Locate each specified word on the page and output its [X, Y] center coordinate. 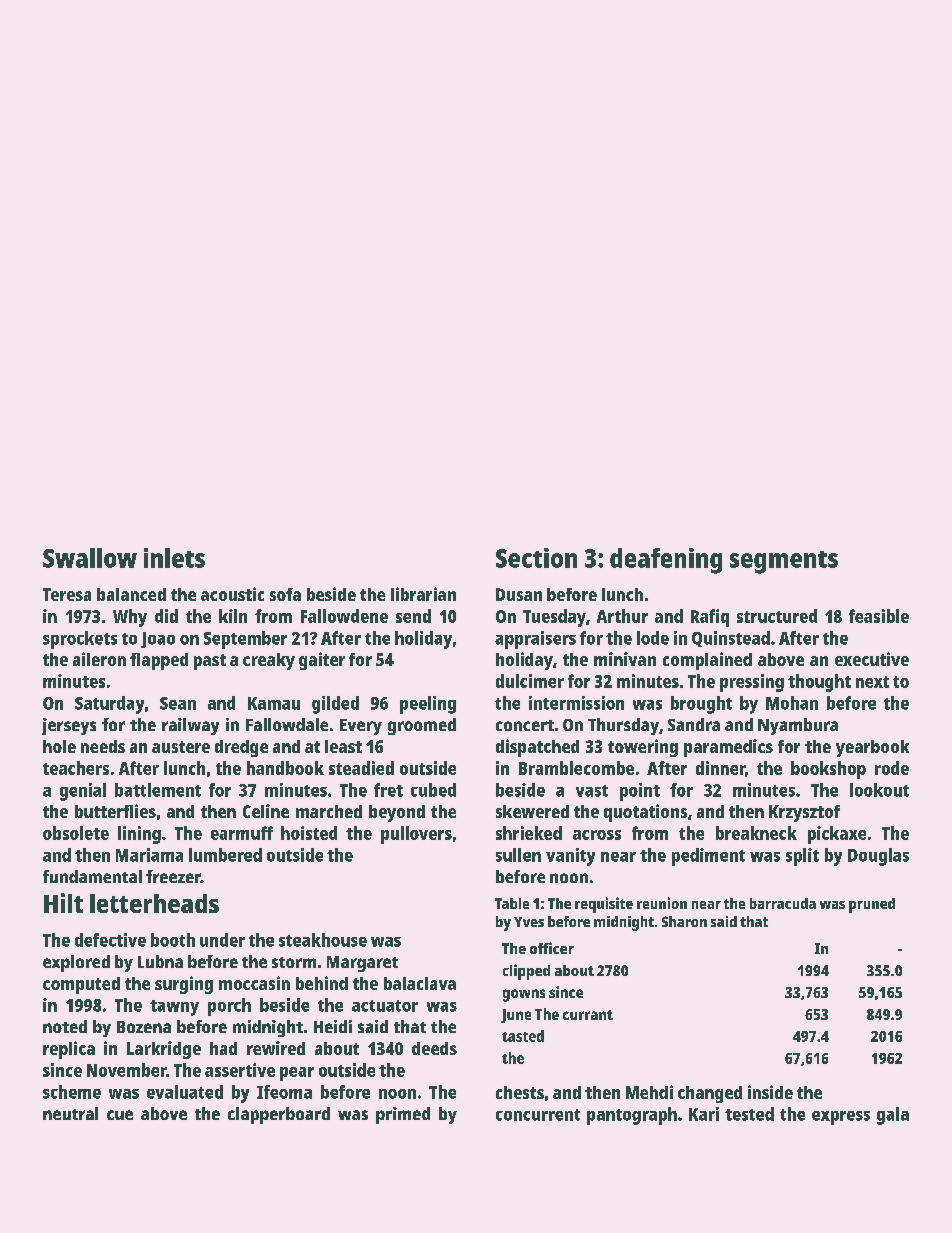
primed [403, 1115]
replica [69, 1050]
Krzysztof [804, 813]
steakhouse [323, 940]
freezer [173, 876]
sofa [285, 594]
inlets [174, 558]
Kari [704, 1114]
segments [784, 562]
